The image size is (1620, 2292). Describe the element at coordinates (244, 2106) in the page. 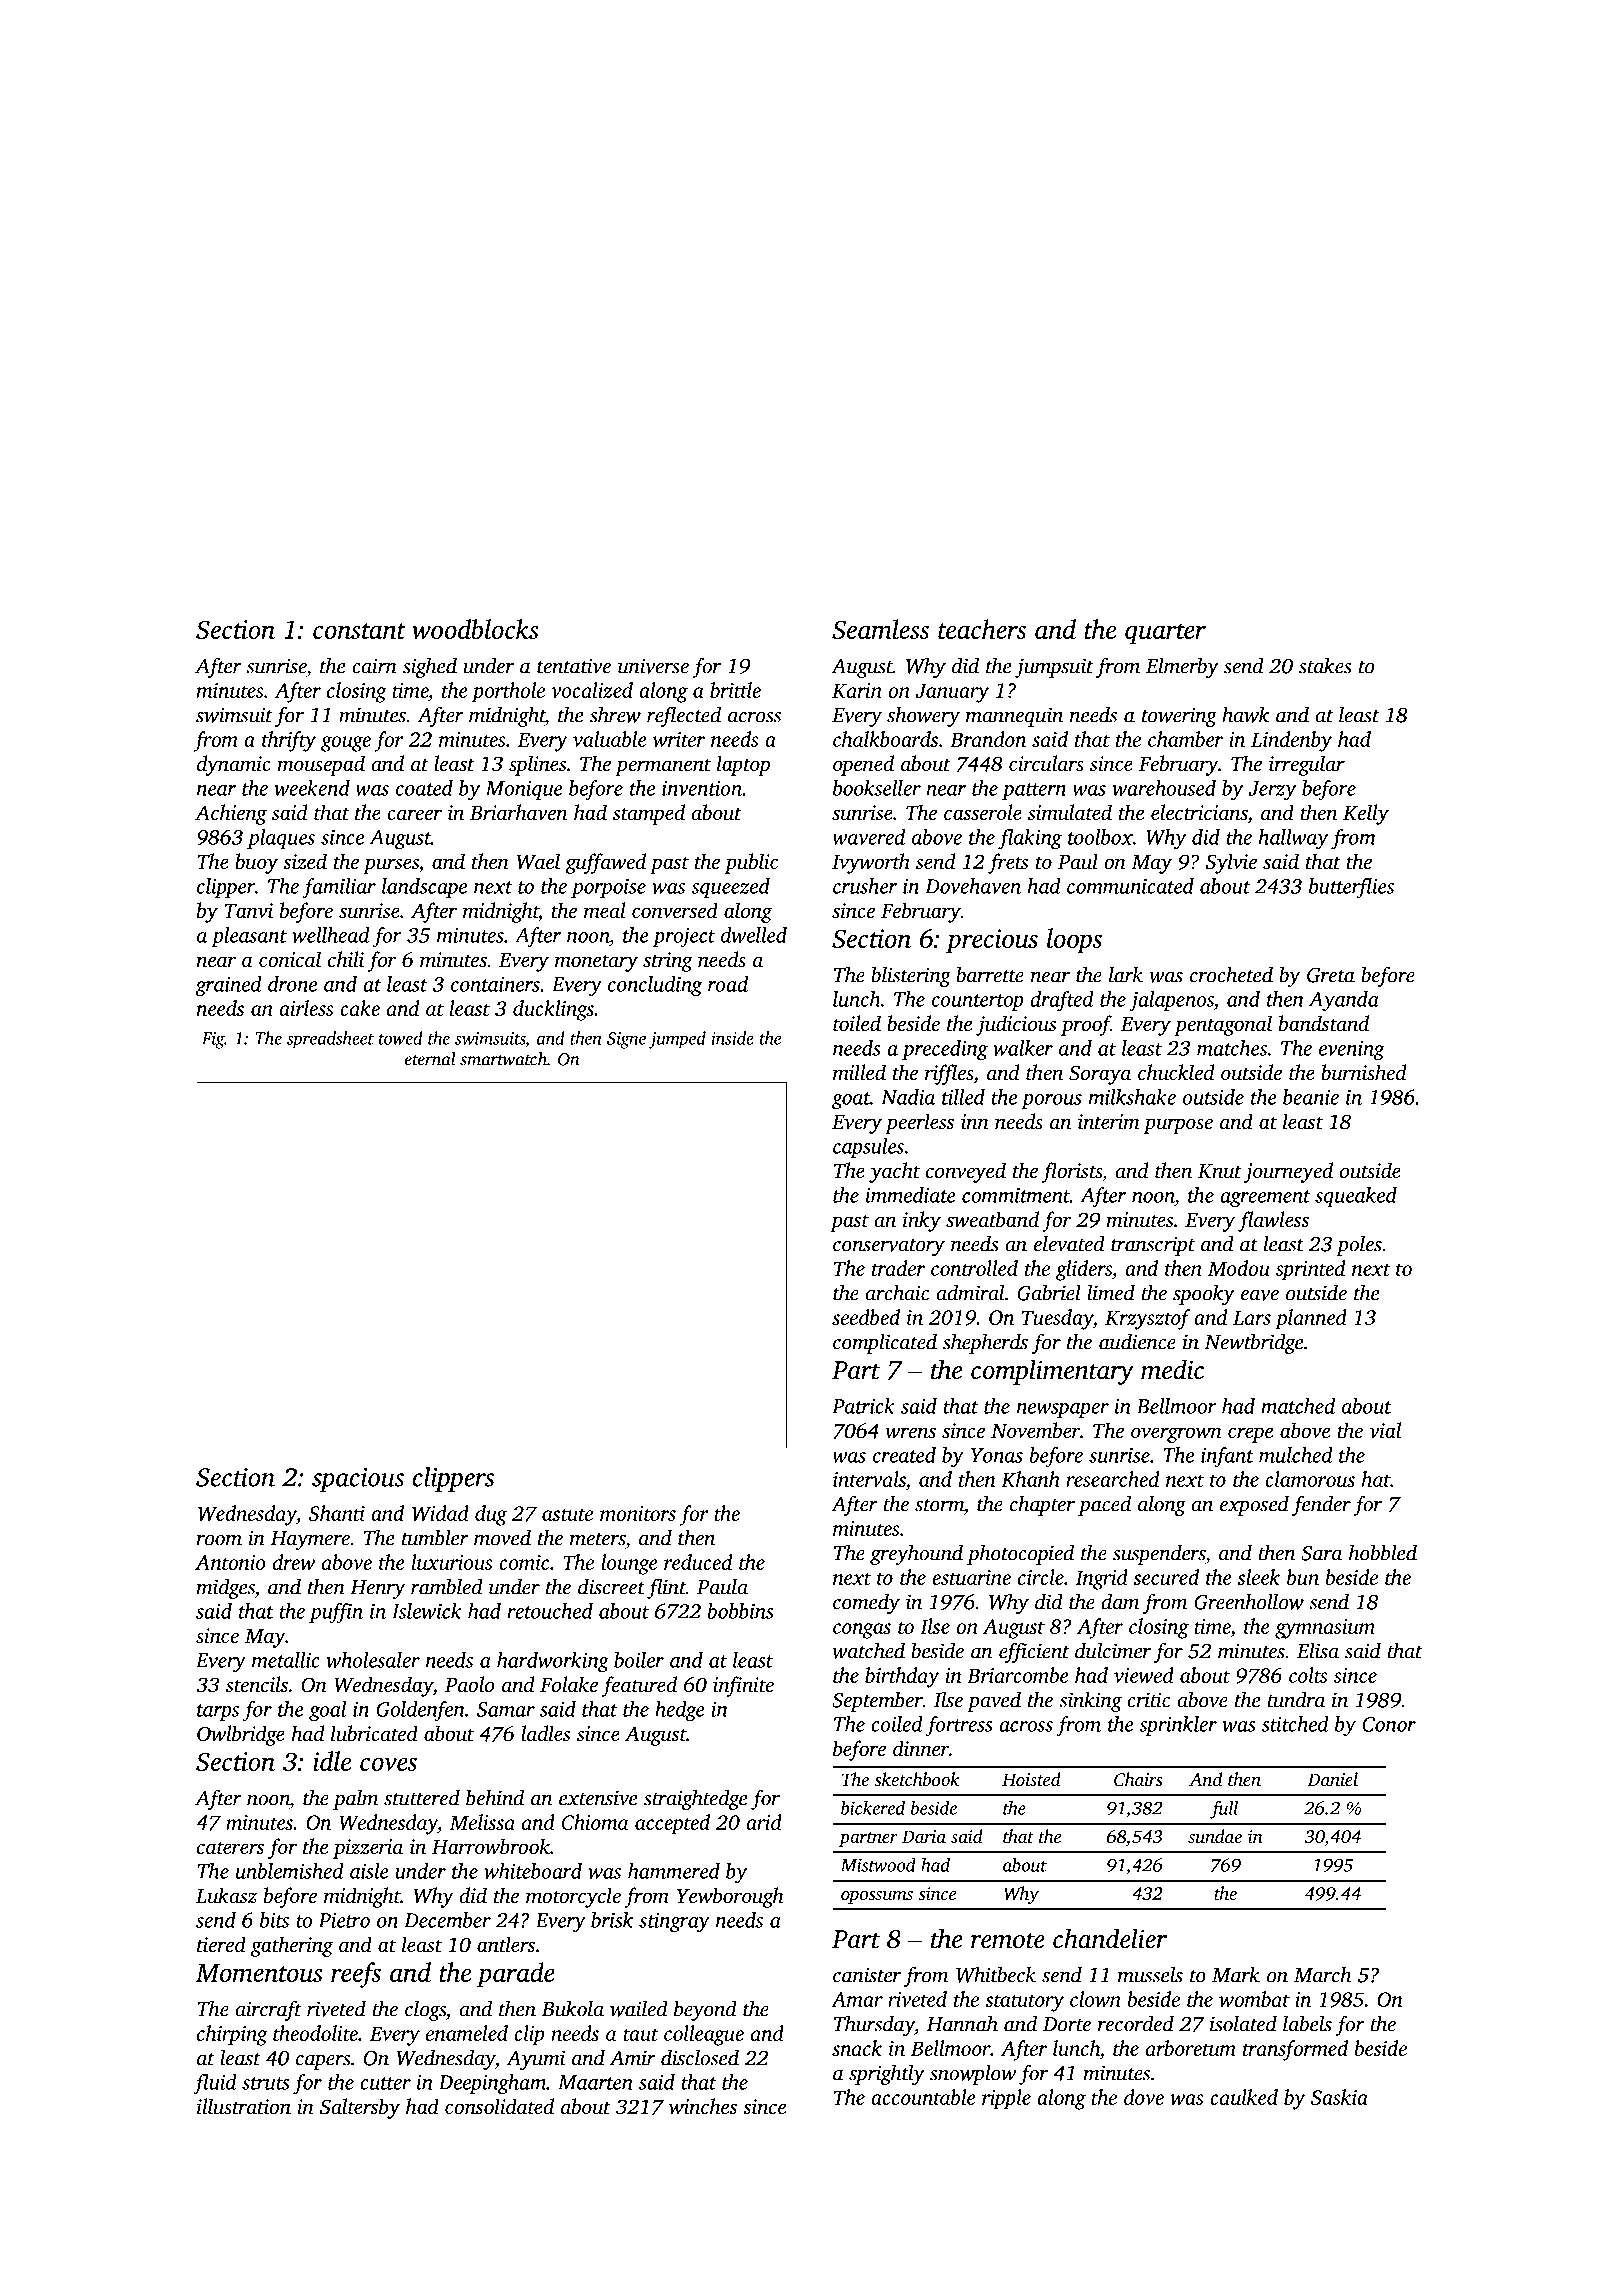

I see `illustration` at that location.
